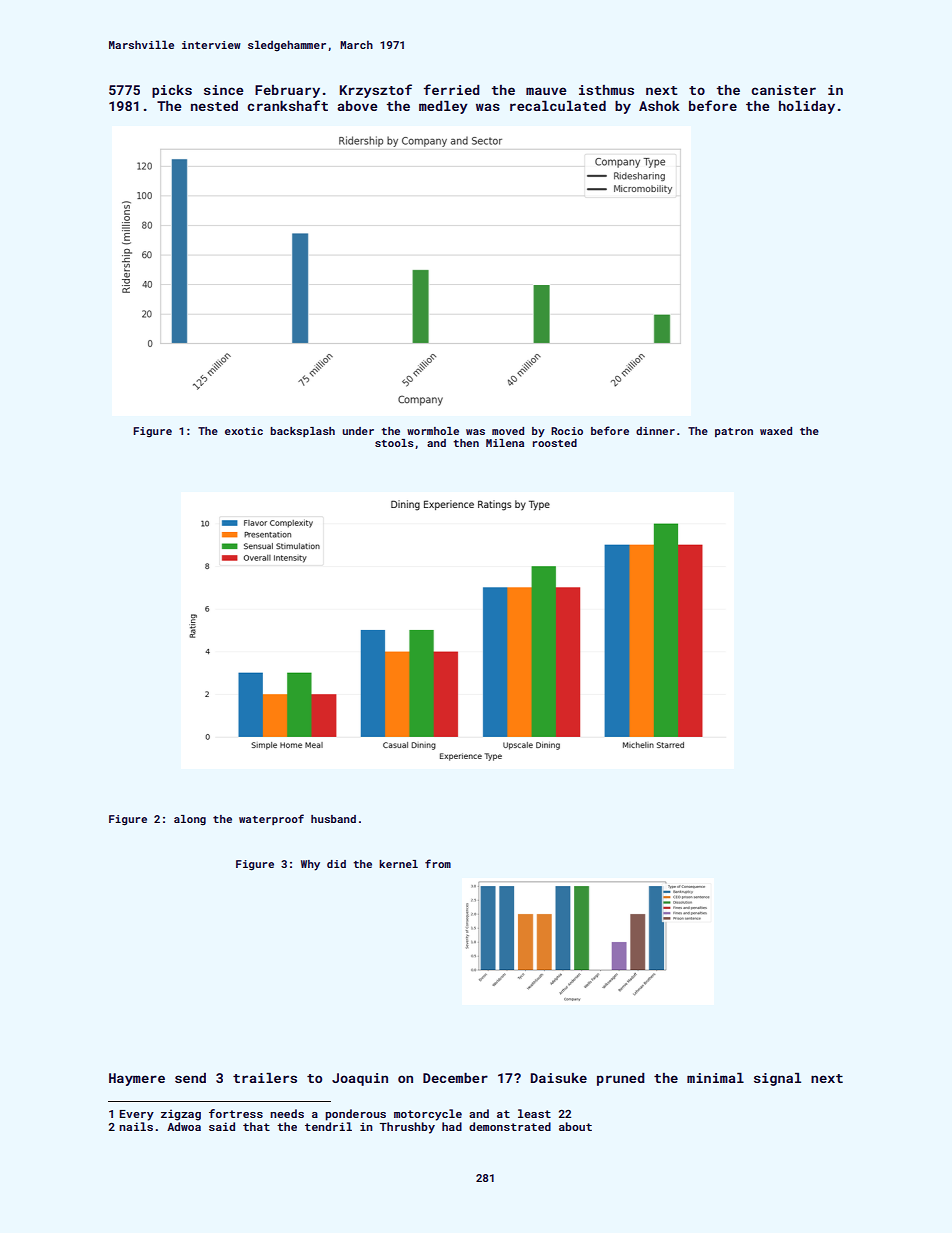  I want to click on then, so click(466, 443).
